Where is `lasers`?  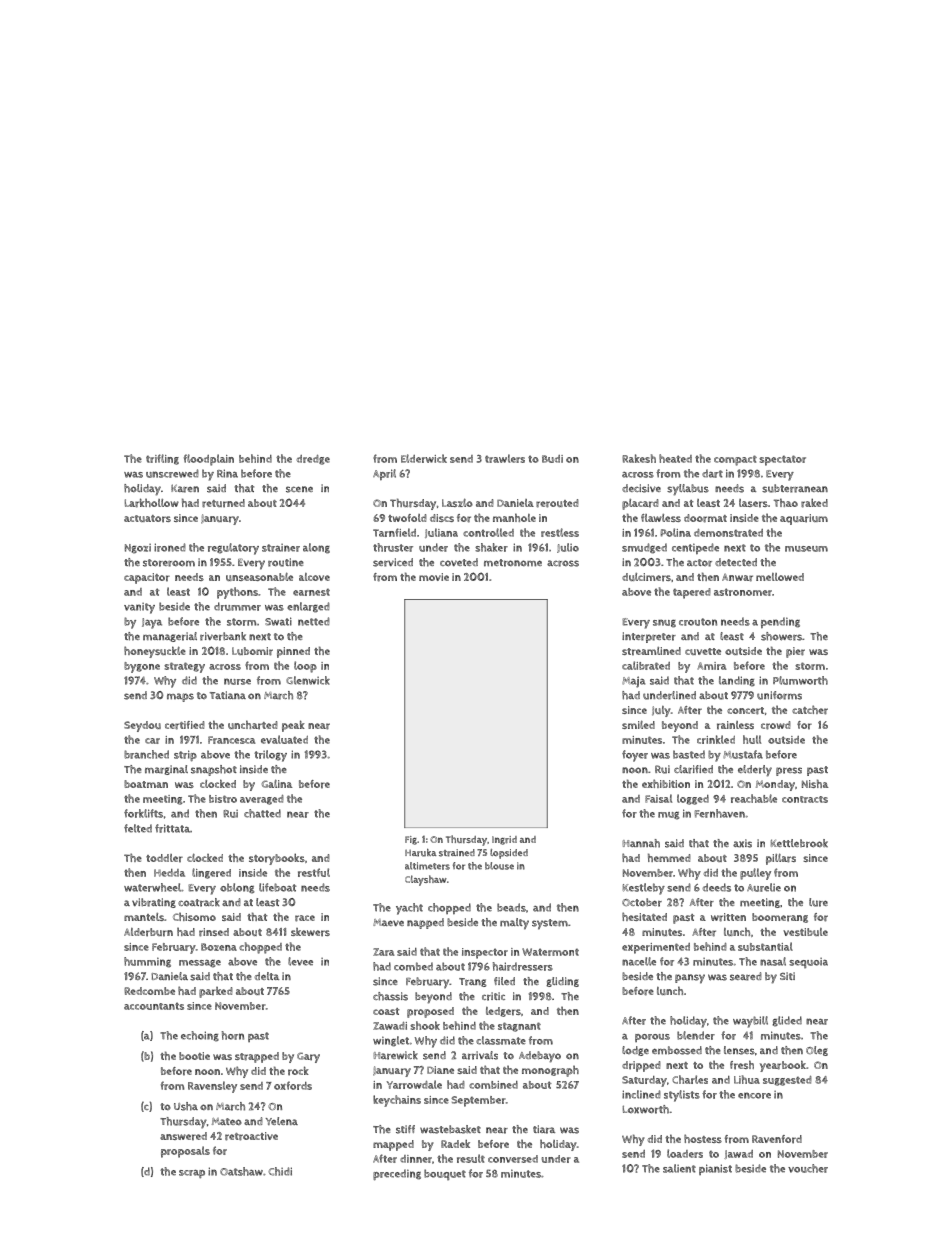 lasers is located at coordinates (753, 503).
